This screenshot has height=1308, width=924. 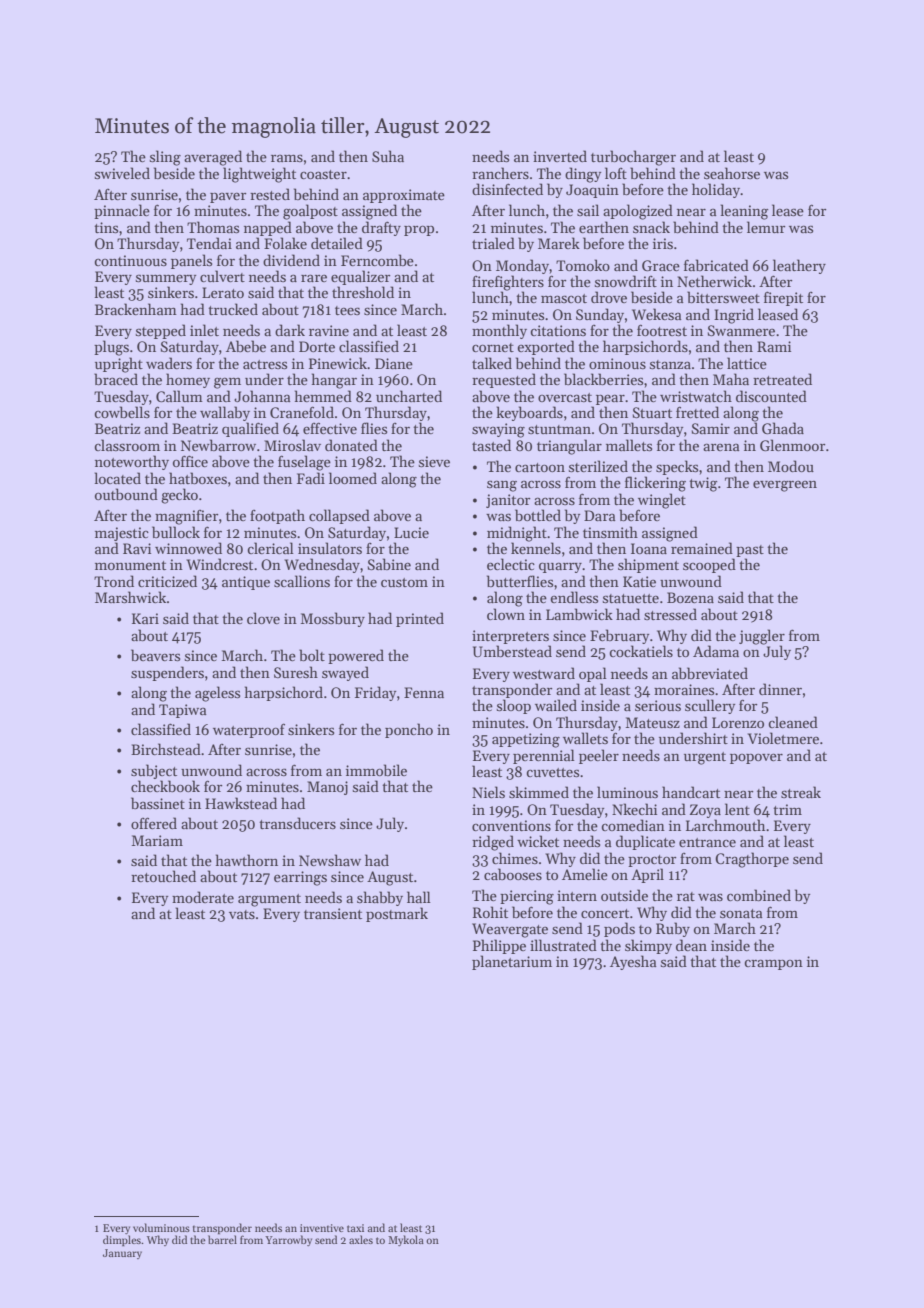 What do you see at coordinates (546, 347) in the screenshot?
I see `exported` at bounding box center [546, 347].
